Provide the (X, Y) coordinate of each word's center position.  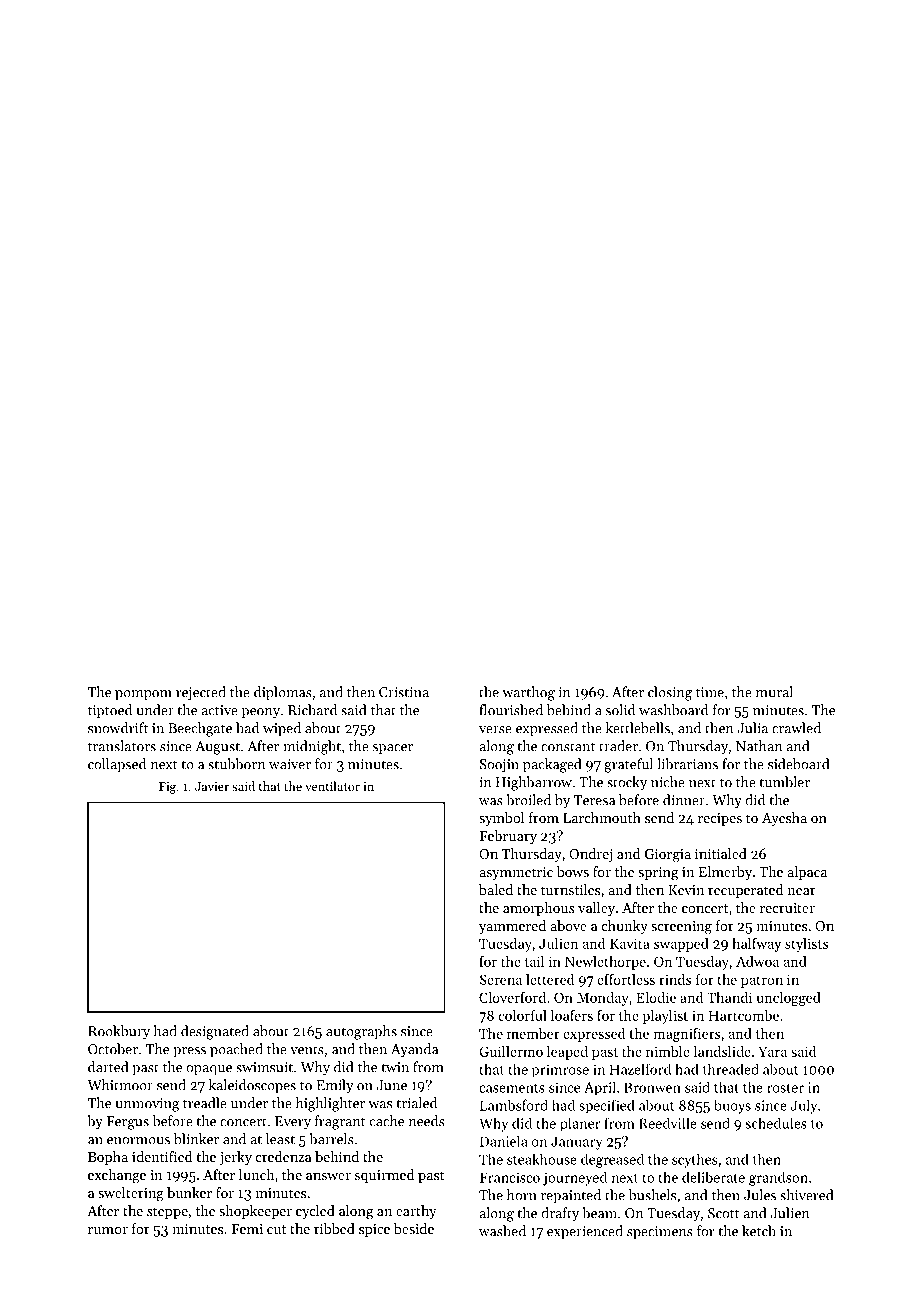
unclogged (789, 999)
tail (534, 961)
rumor (108, 1230)
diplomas (283, 693)
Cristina (404, 692)
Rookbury (119, 1032)
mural (774, 692)
